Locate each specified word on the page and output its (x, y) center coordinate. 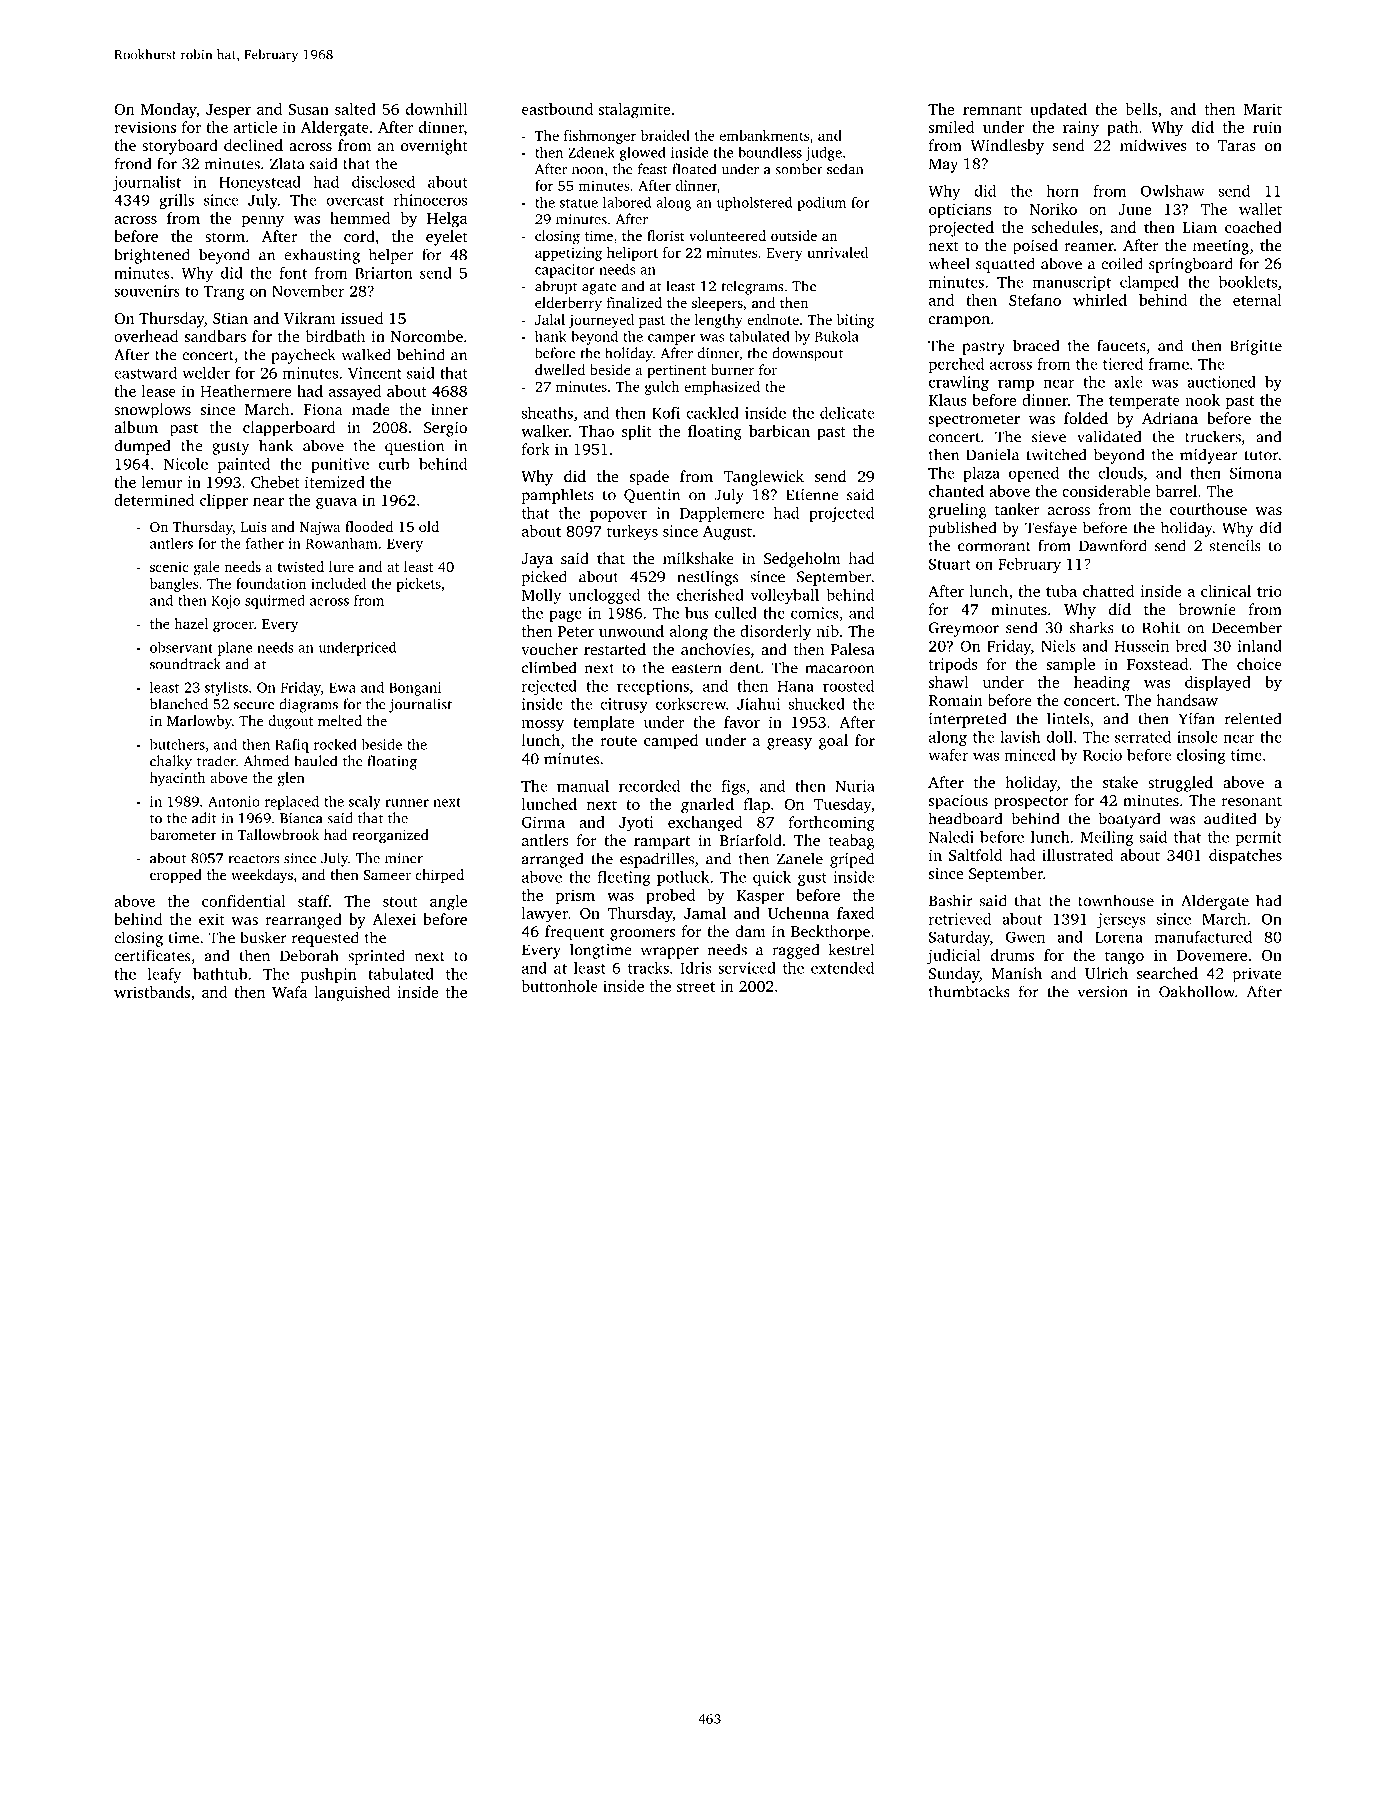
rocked (335, 744)
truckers (1213, 436)
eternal (1257, 300)
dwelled (560, 369)
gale (207, 568)
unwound (631, 631)
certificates (152, 955)
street (696, 987)
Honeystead (260, 183)
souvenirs (147, 291)
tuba (1061, 591)
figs (733, 787)
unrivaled (837, 252)
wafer (948, 755)
